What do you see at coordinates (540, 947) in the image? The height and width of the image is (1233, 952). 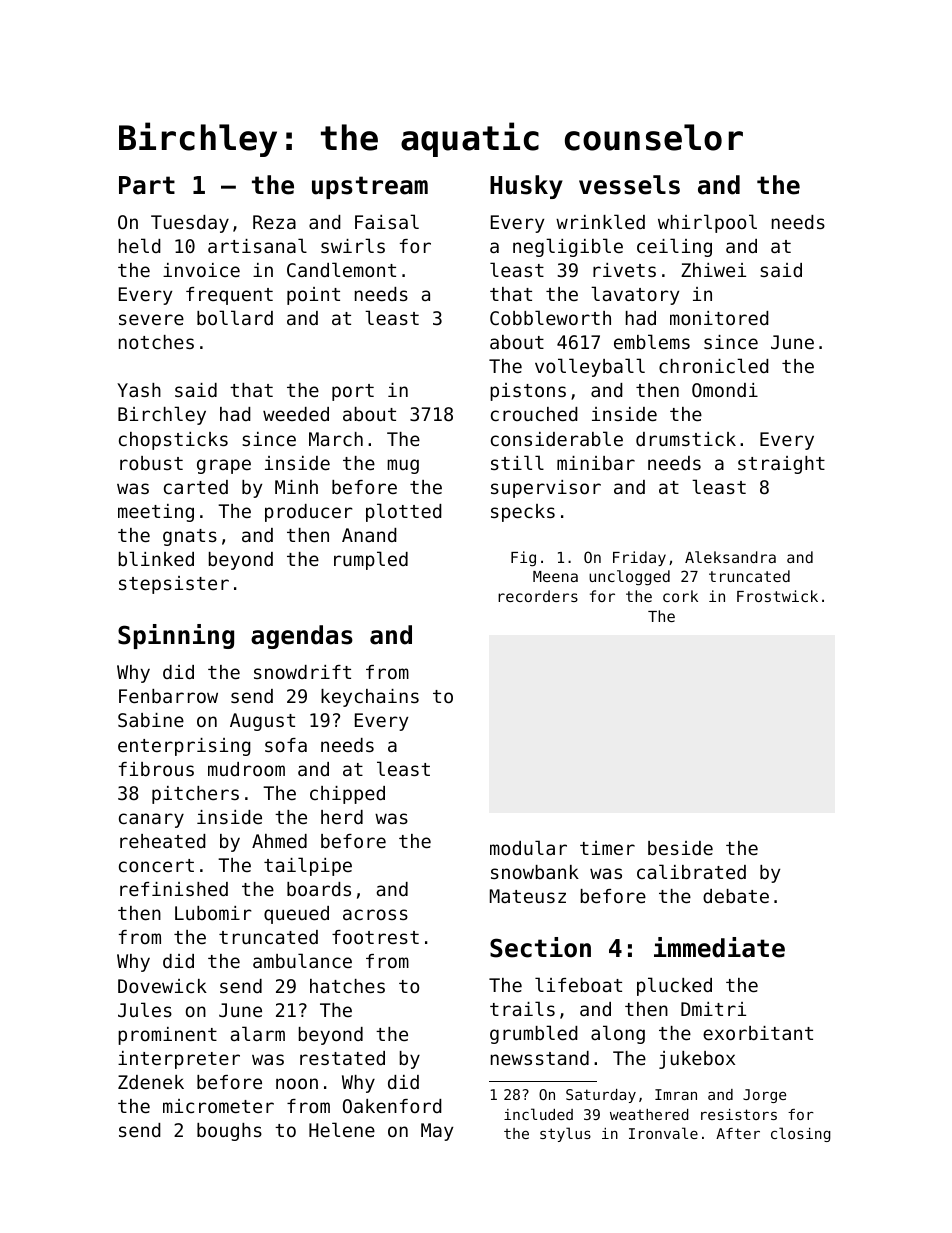 I see `Section` at bounding box center [540, 947].
